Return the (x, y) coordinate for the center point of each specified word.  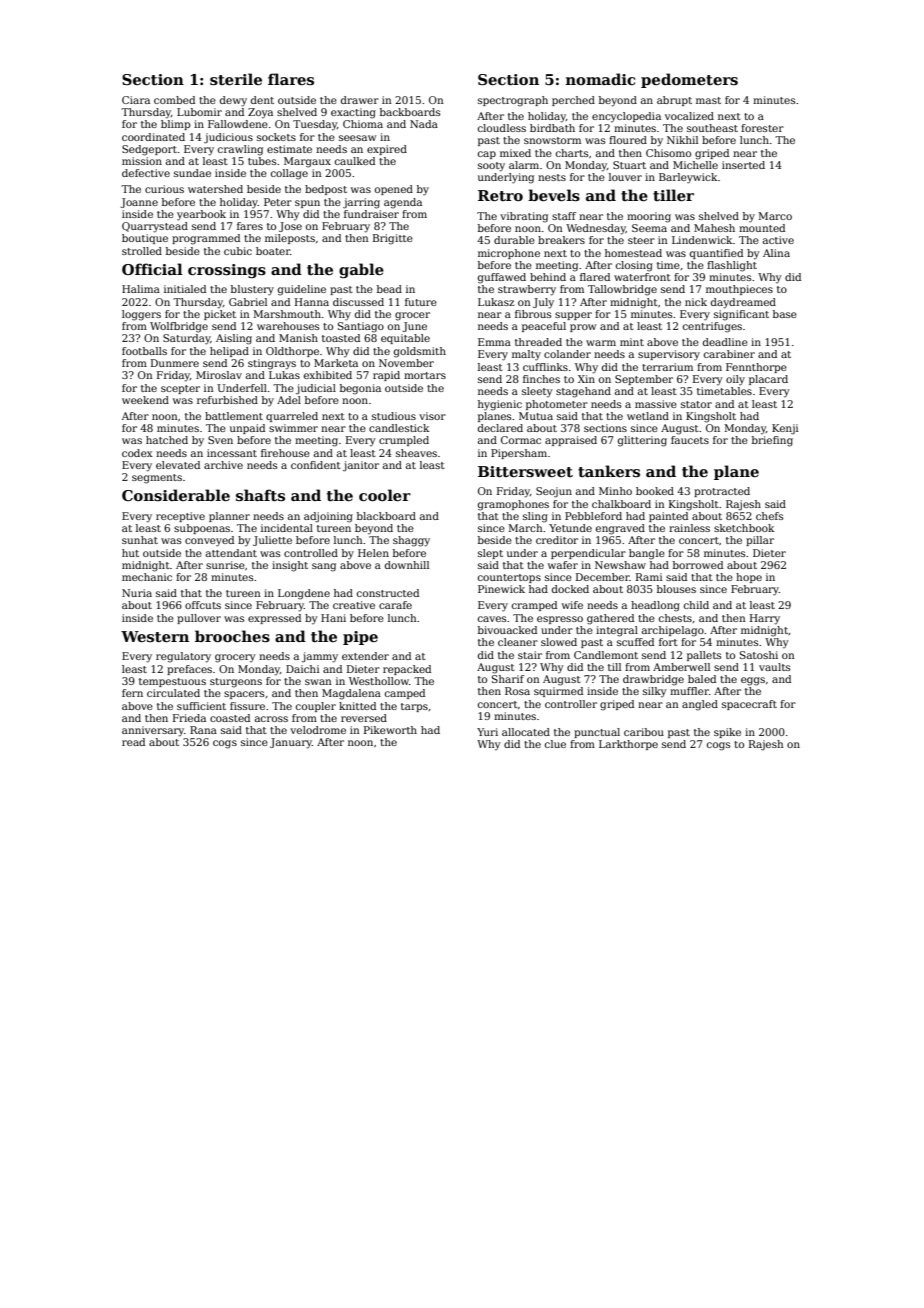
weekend (145, 400)
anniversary (153, 731)
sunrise (225, 565)
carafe (395, 605)
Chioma (363, 124)
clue (555, 744)
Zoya (260, 113)
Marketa (336, 363)
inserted (743, 165)
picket (220, 315)
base (785, 314)
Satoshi (759, 655)
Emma (494, 342)
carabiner (729, 354)
